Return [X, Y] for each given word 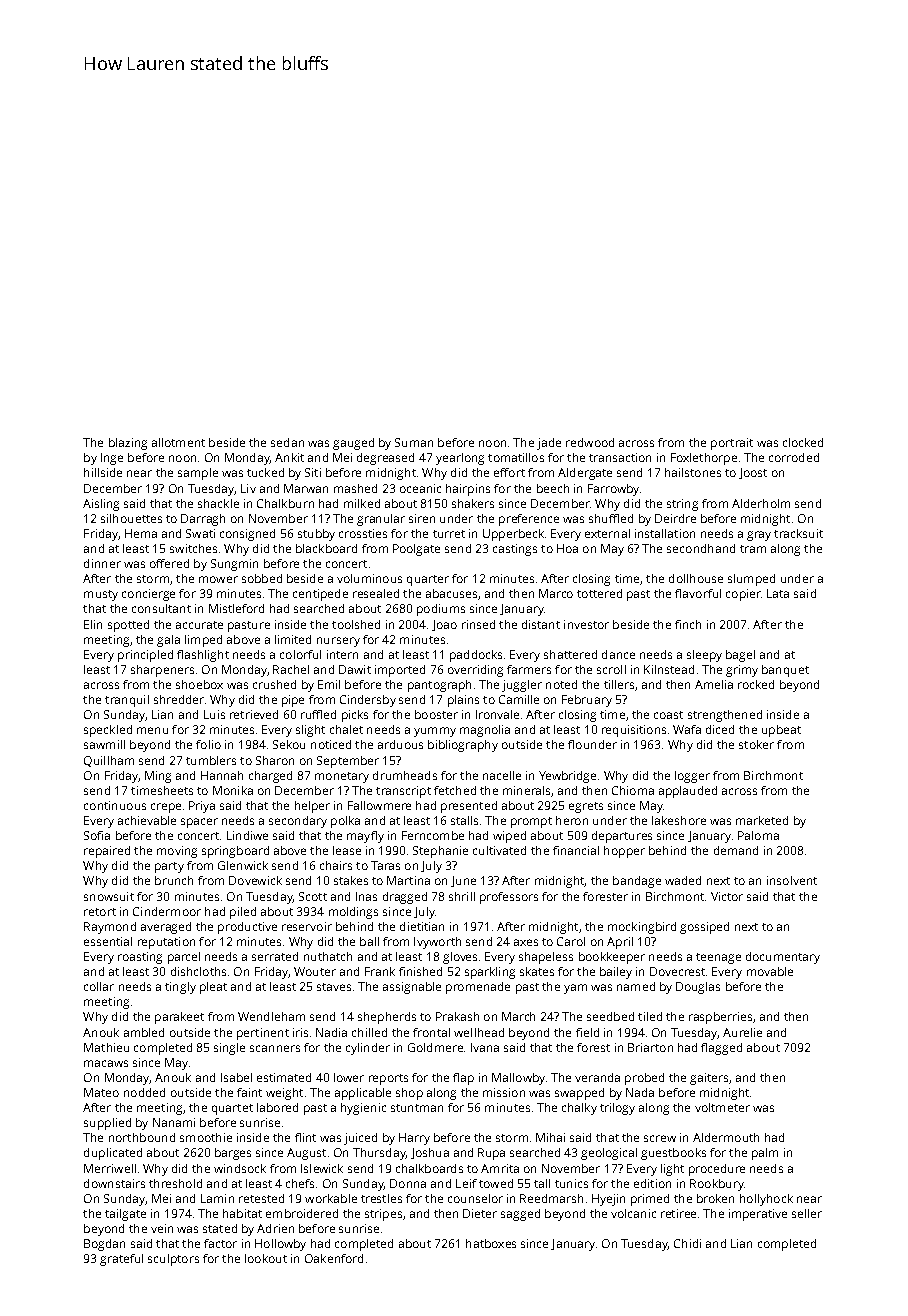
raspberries [720, 1018]
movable [770, 971]
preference [529, 520]
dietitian [422, 926]
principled [145, 656]
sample [198, 474]
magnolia [485, 731]
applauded [688, 792]
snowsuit [109, 896]
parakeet [179, 1018]
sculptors [173, 1260]
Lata [778, 593]
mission [504, 1092]
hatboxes [491, 1243]
